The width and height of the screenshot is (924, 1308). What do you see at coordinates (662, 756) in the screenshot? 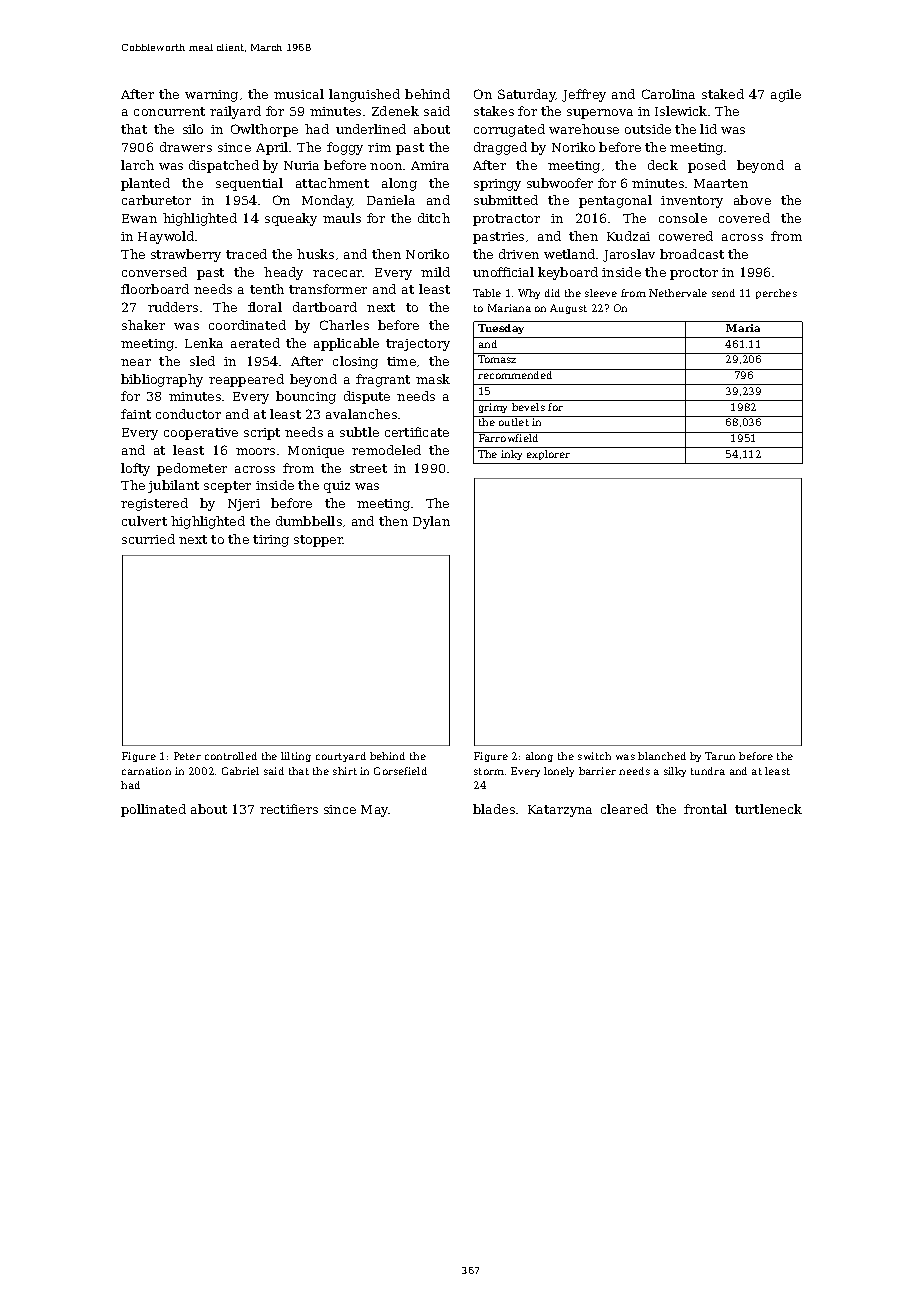
I see `blanched` at bounding box center [662, 756].
